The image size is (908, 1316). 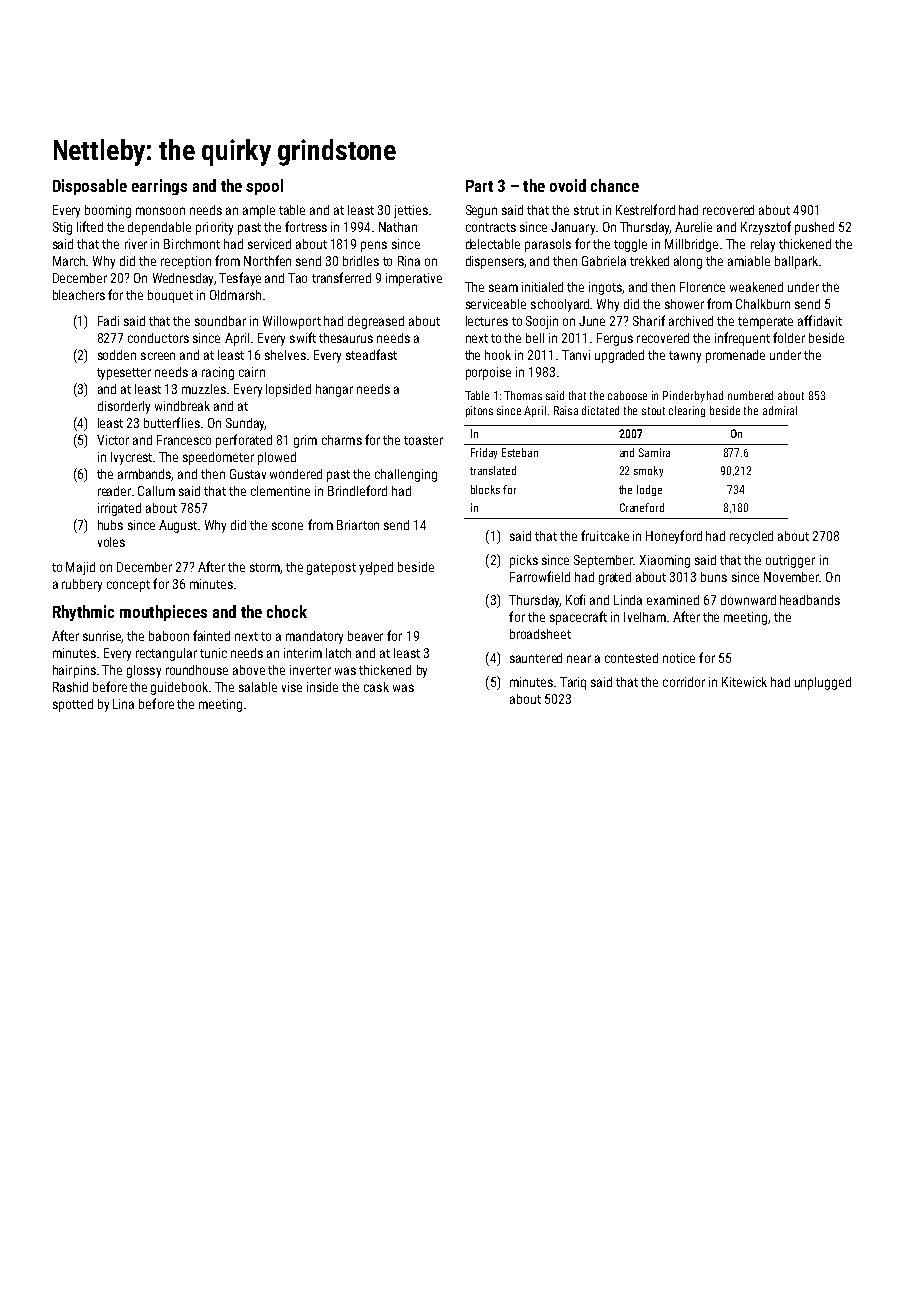 What do you see at coordinates (748, 600) in the image?
I see `downward` at bounding box center [748, 600].
